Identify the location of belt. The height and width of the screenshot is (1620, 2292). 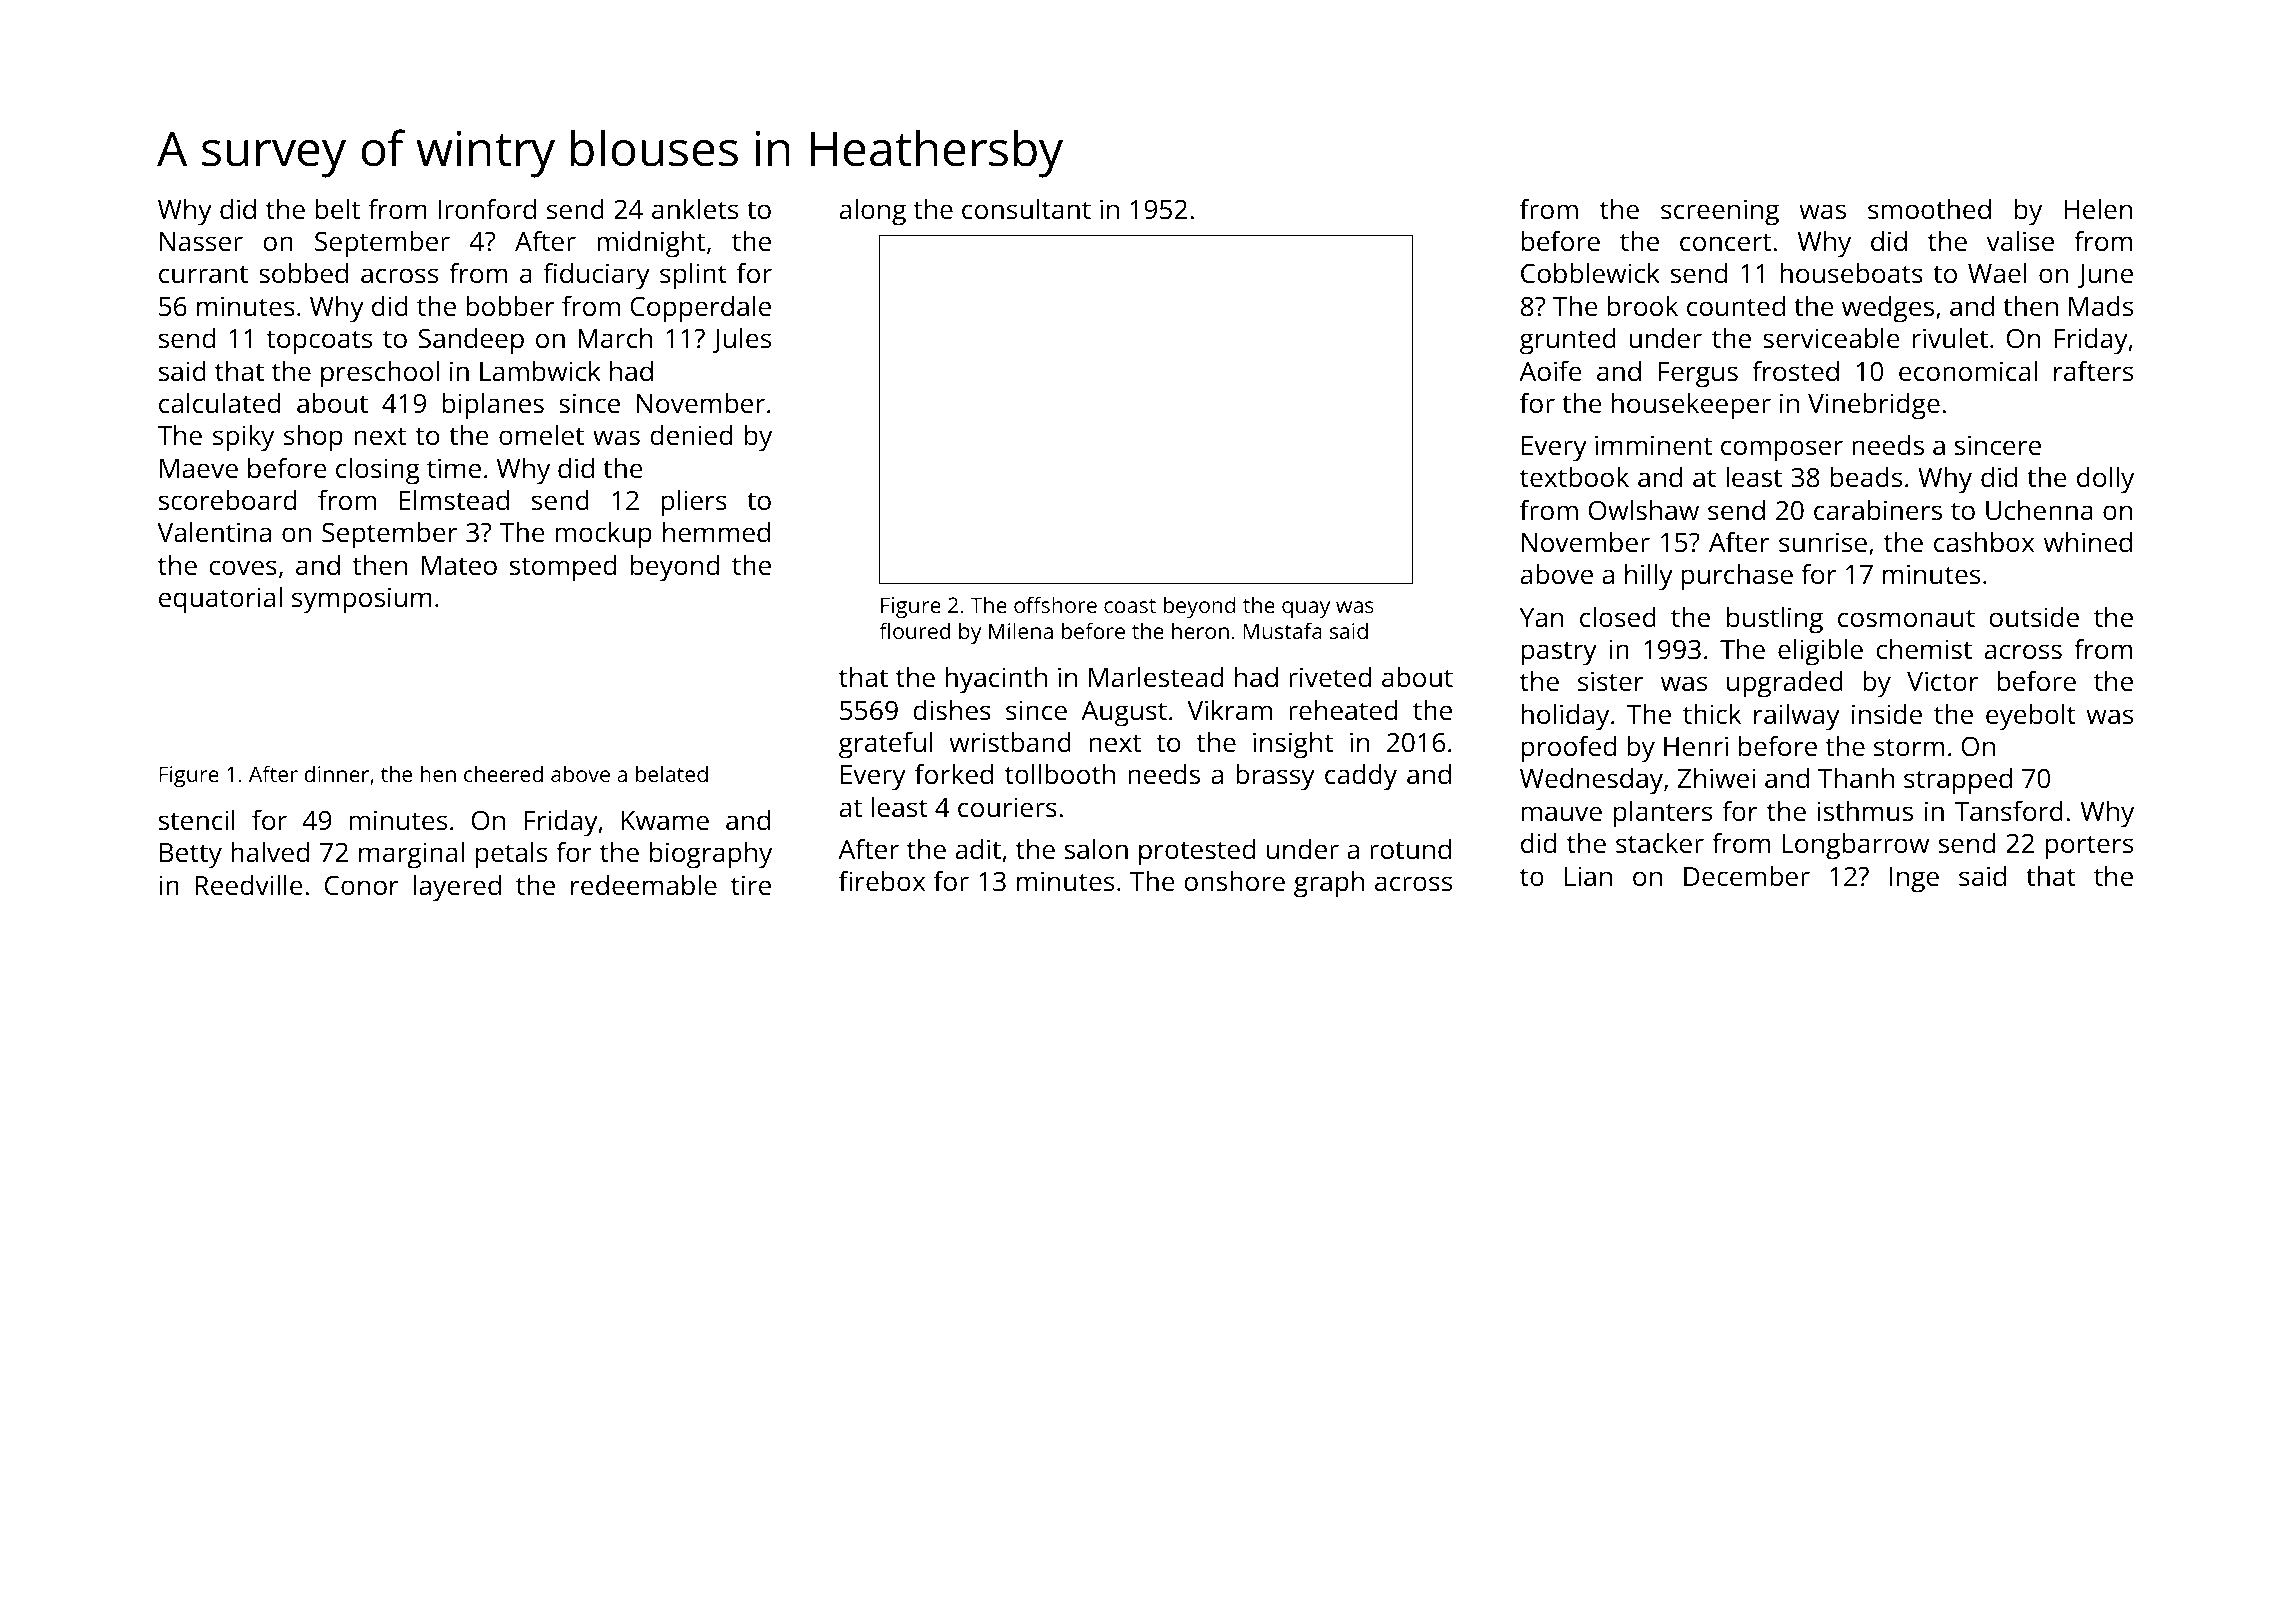
(338, 209).
